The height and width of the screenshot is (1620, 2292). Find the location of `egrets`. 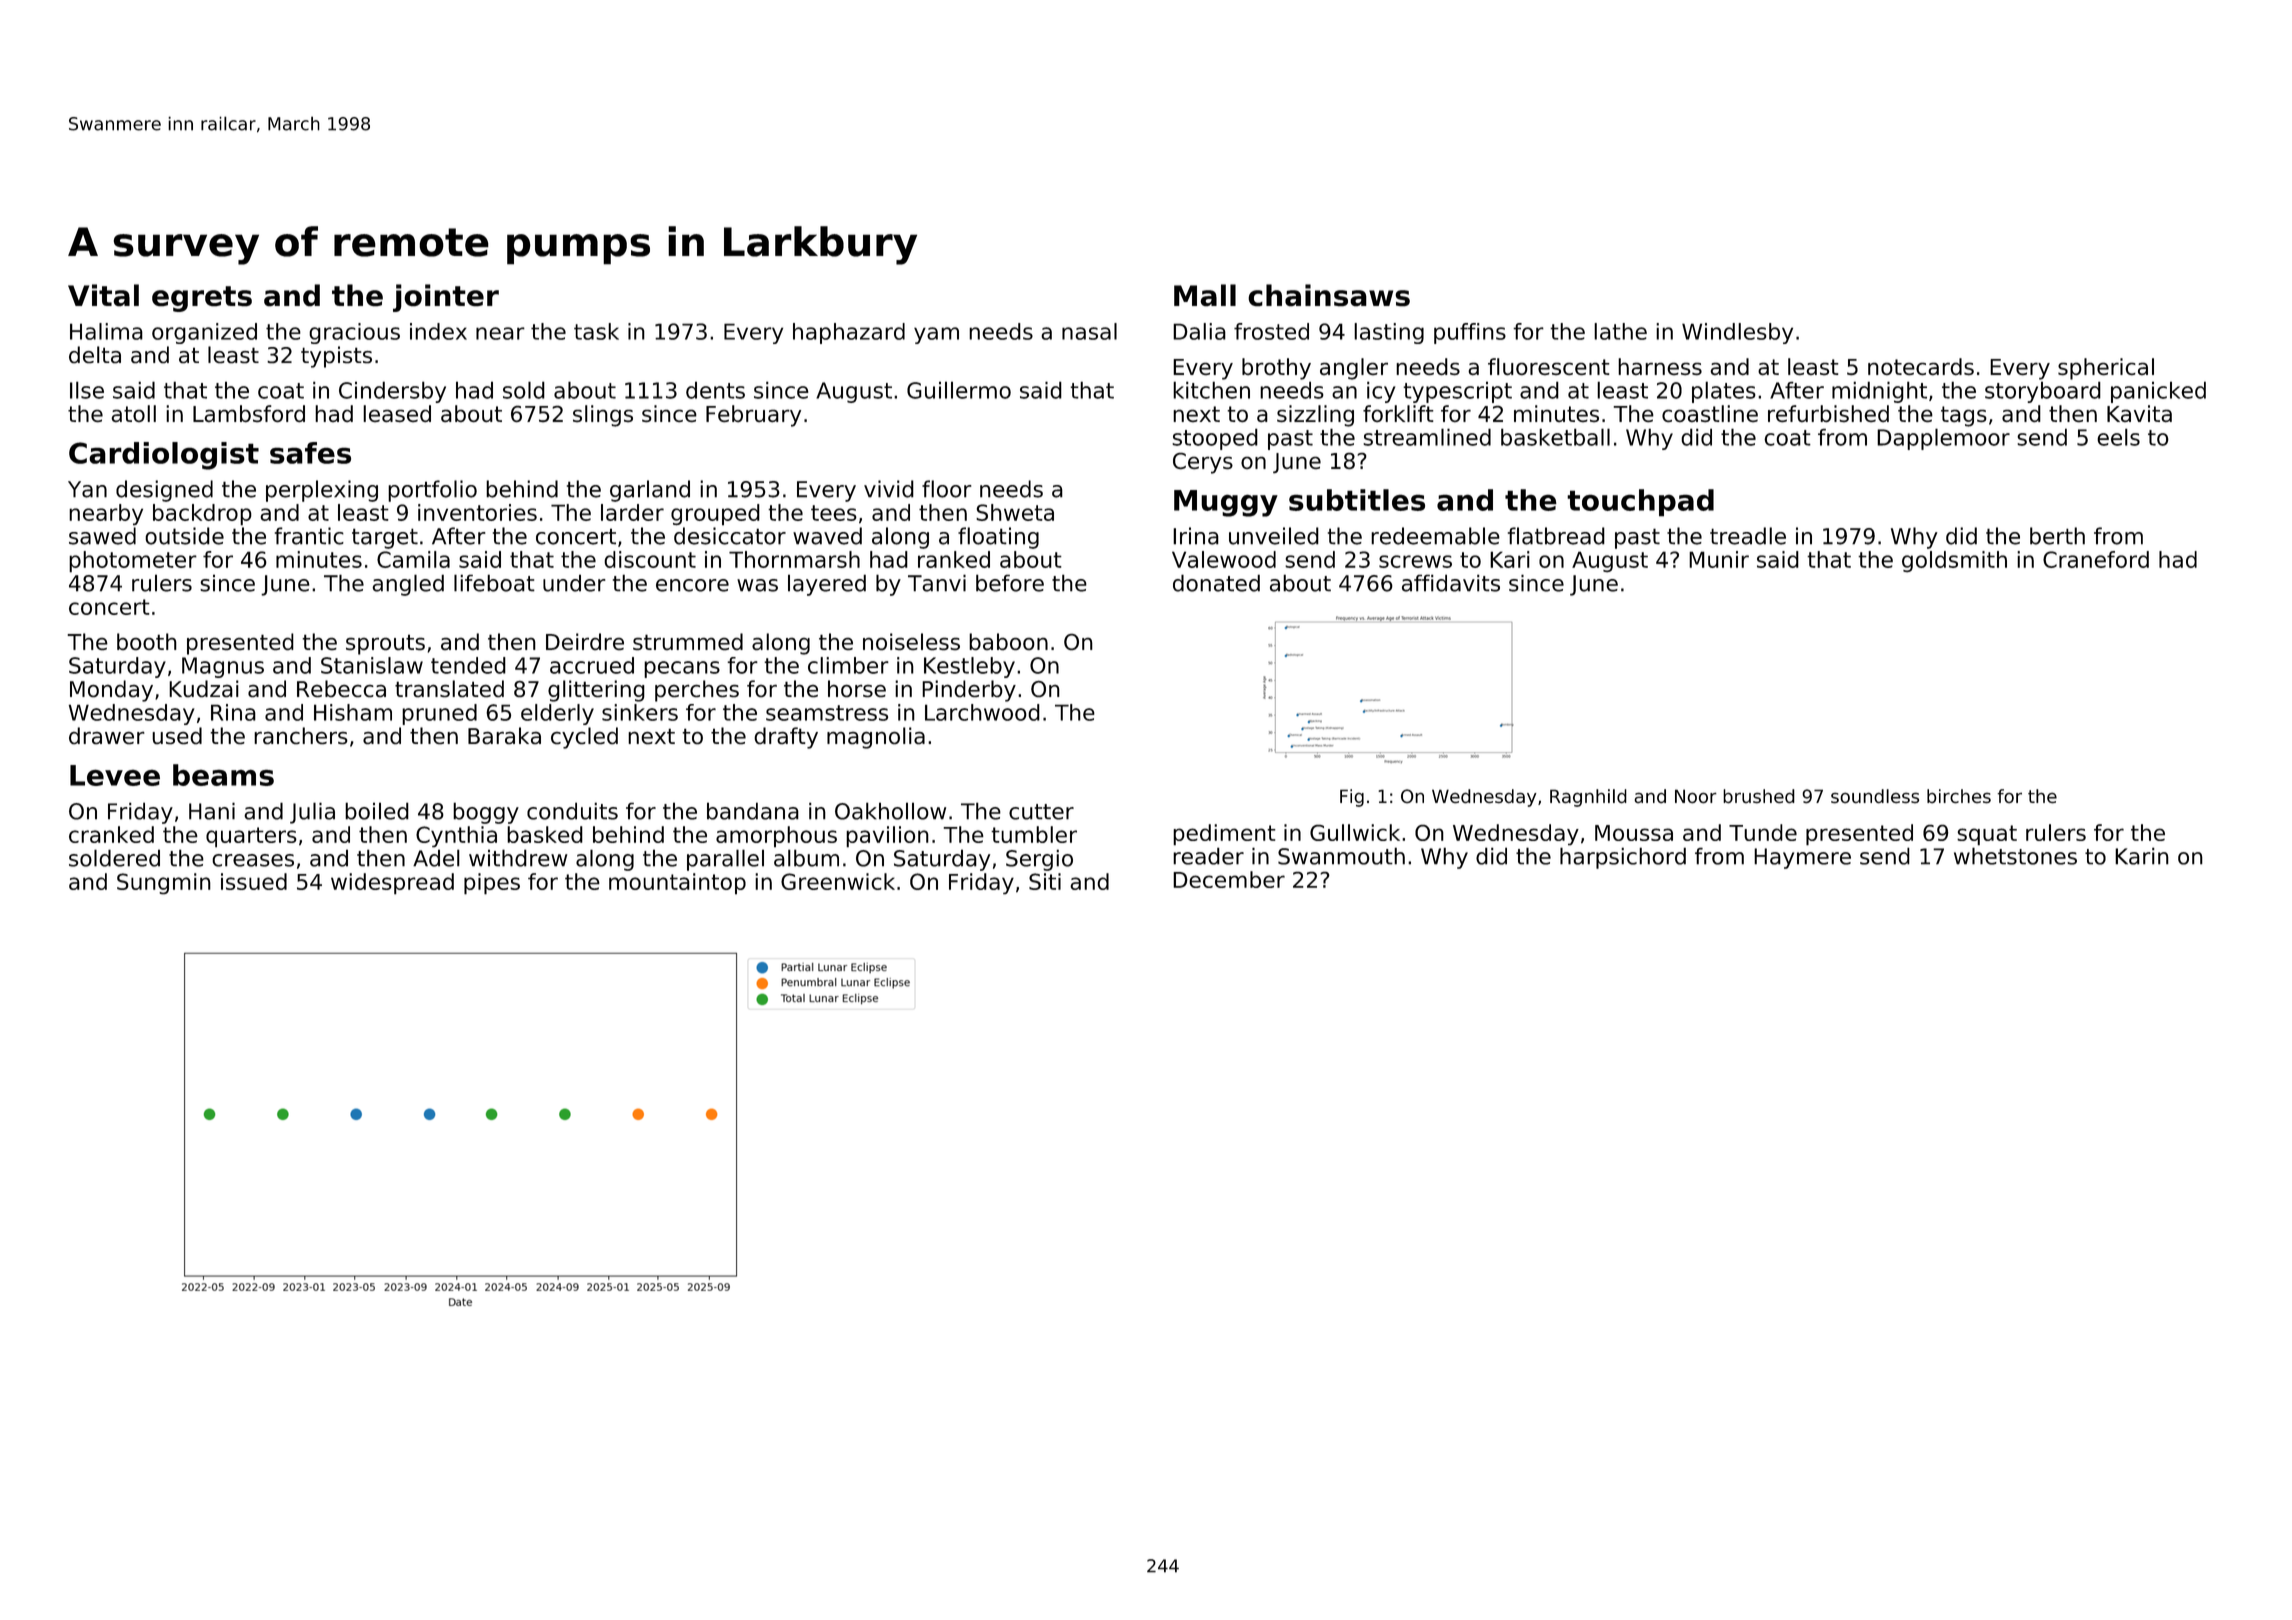

egrets is located at coordinates (202, 299).
